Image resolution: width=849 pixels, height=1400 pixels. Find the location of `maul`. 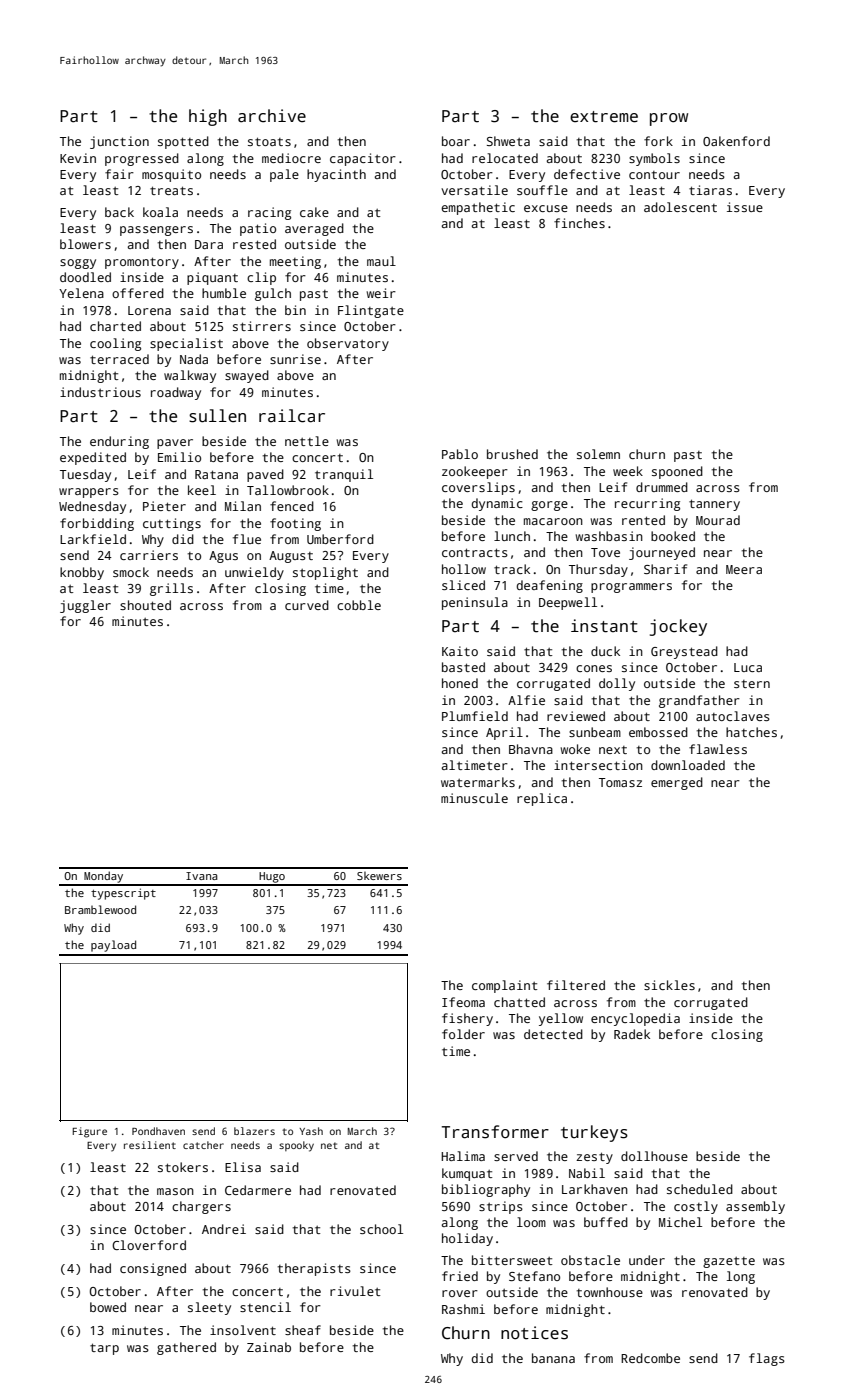

maul is located at coordinates (381, 261).
